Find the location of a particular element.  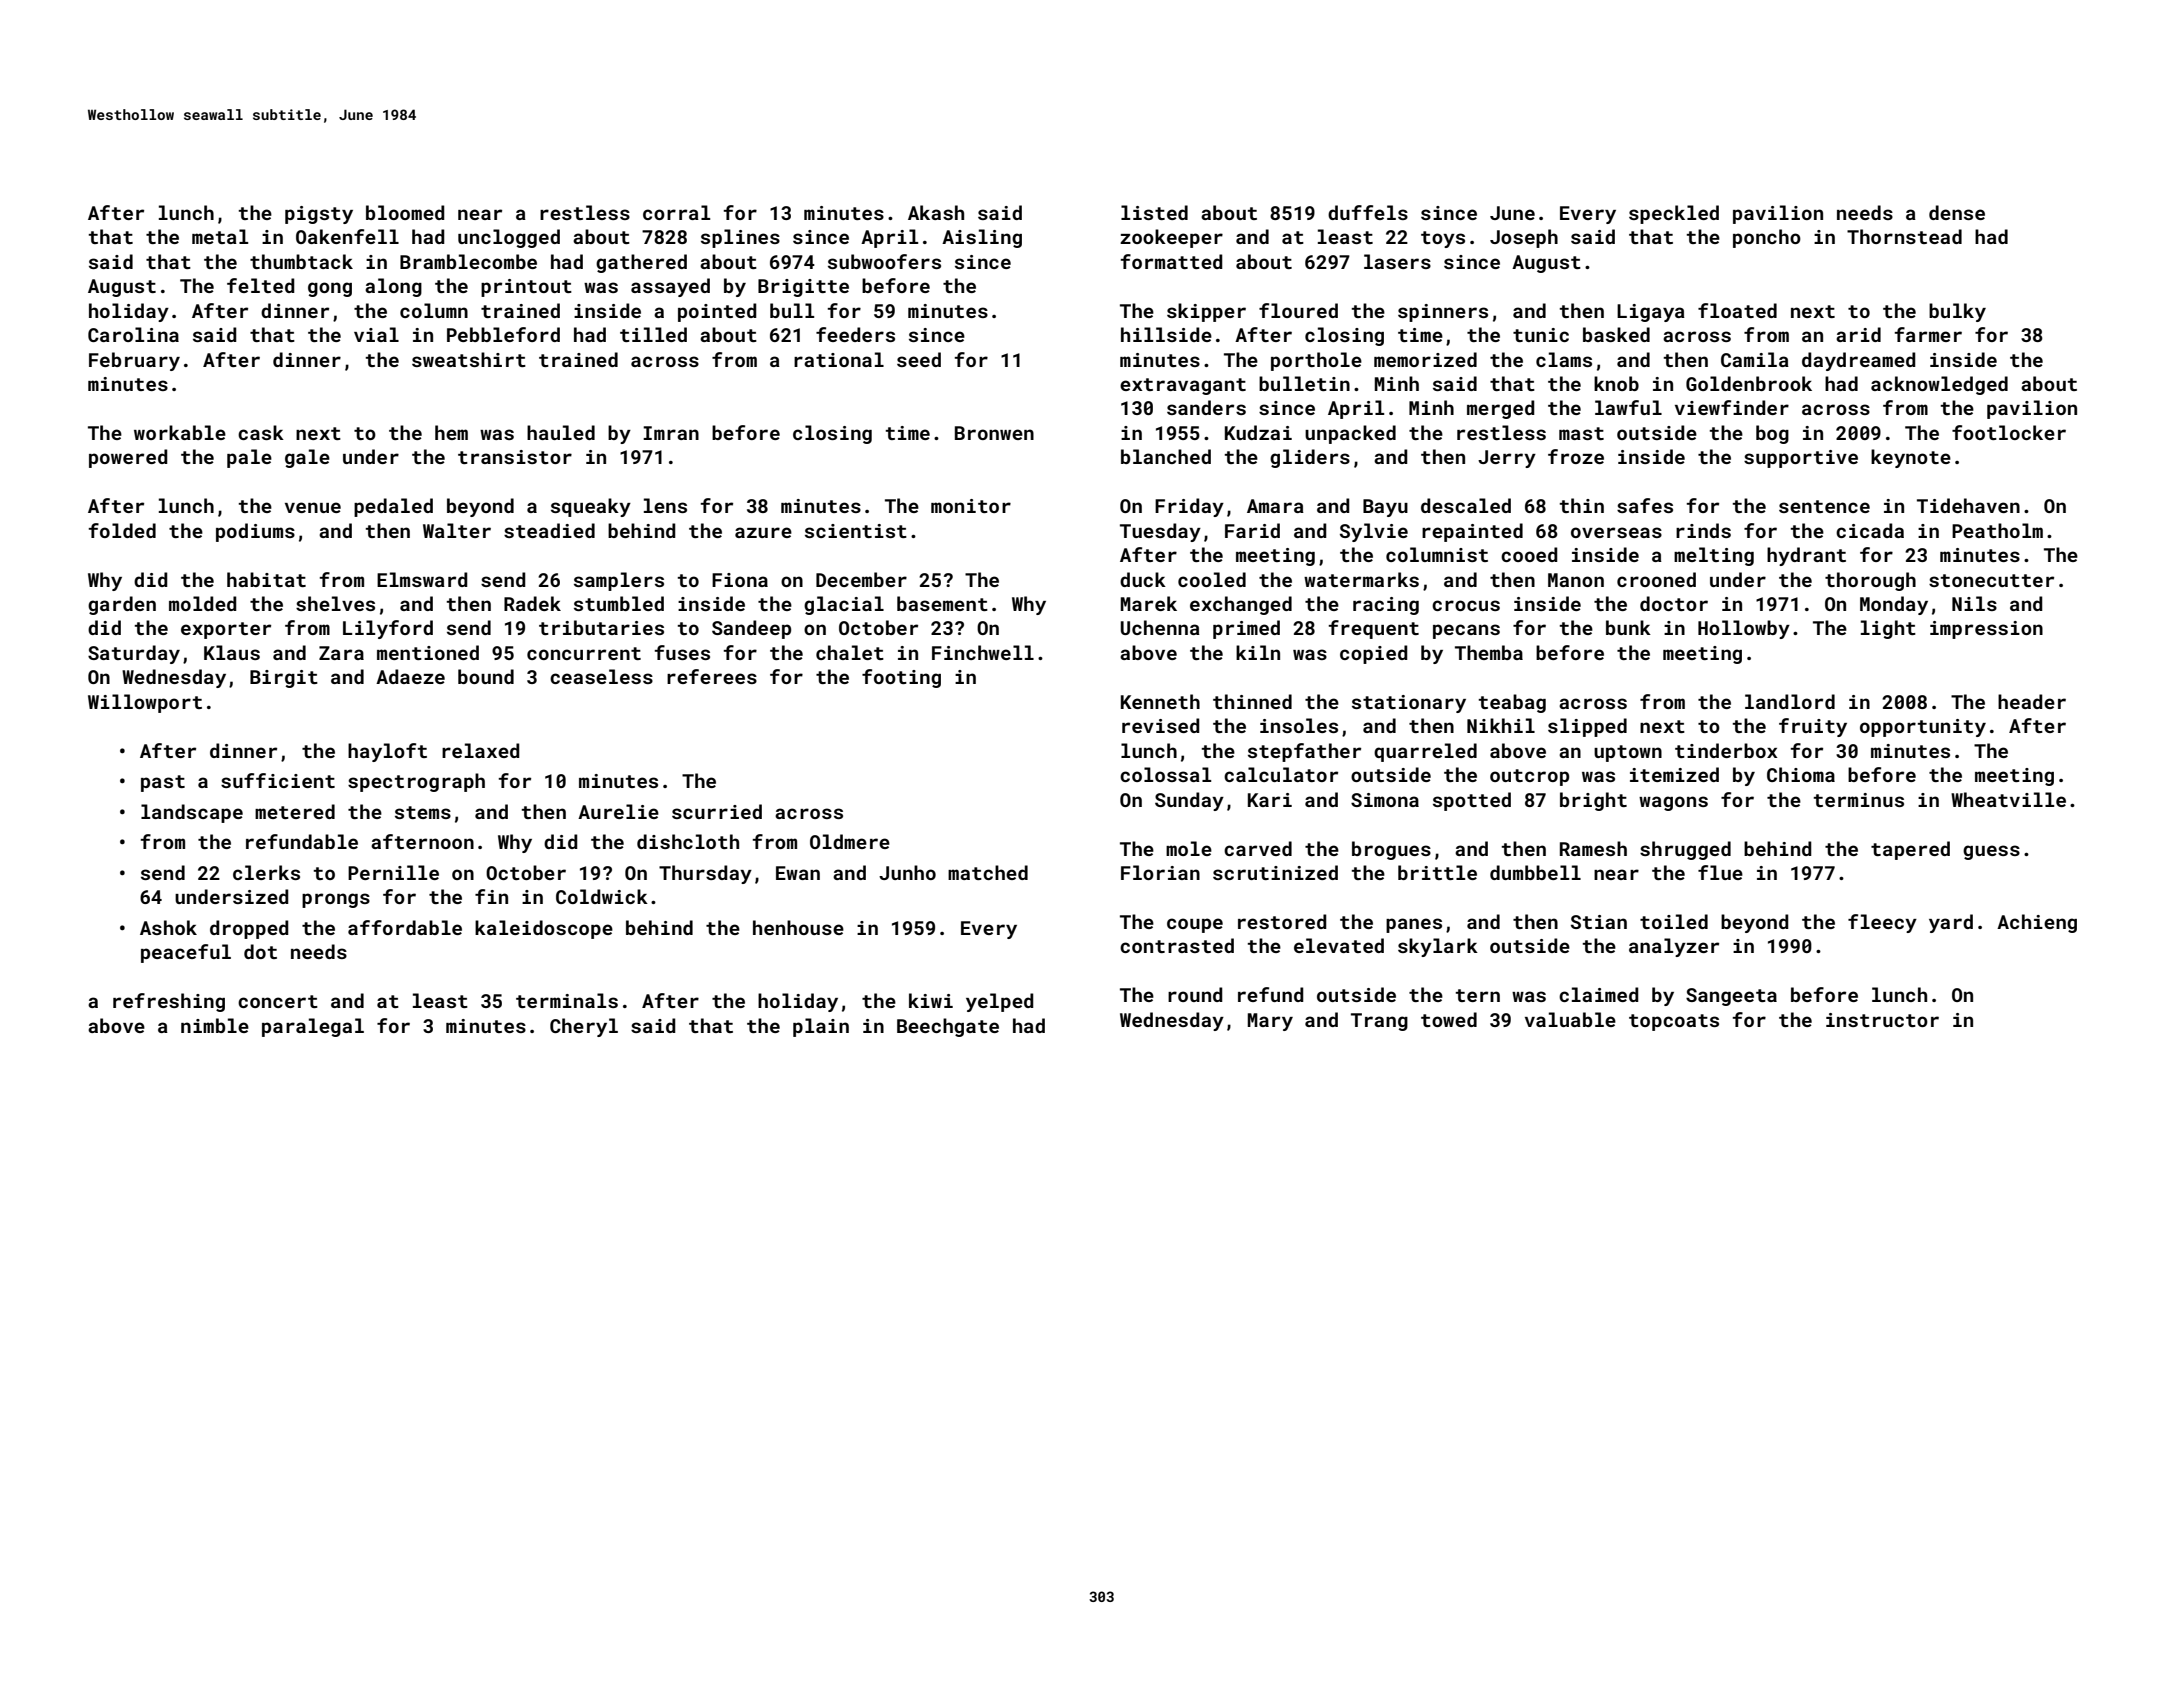

prongs is located at coordinates (336, 900).
